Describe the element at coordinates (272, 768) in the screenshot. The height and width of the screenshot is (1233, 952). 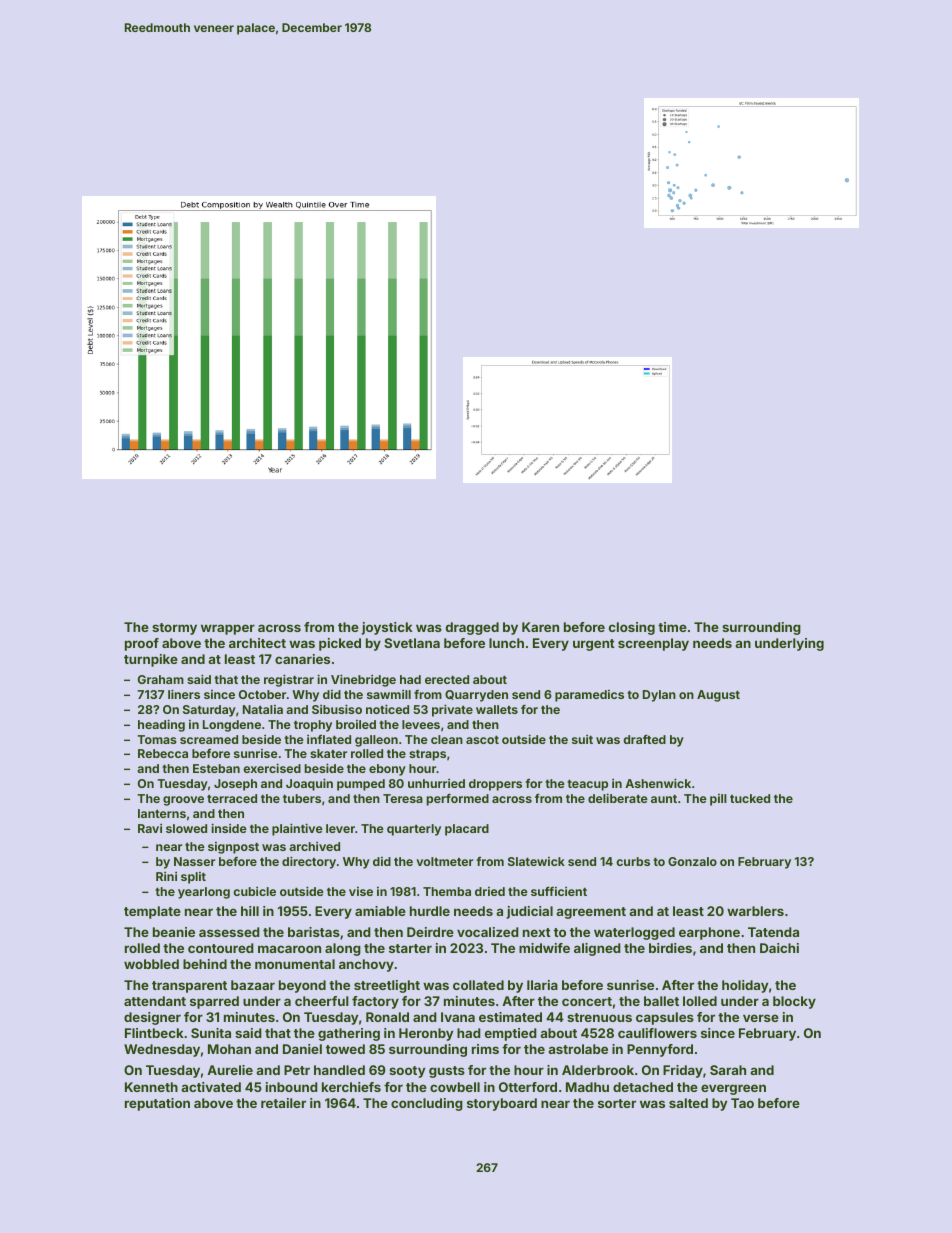
I see `exercised` at that location.
